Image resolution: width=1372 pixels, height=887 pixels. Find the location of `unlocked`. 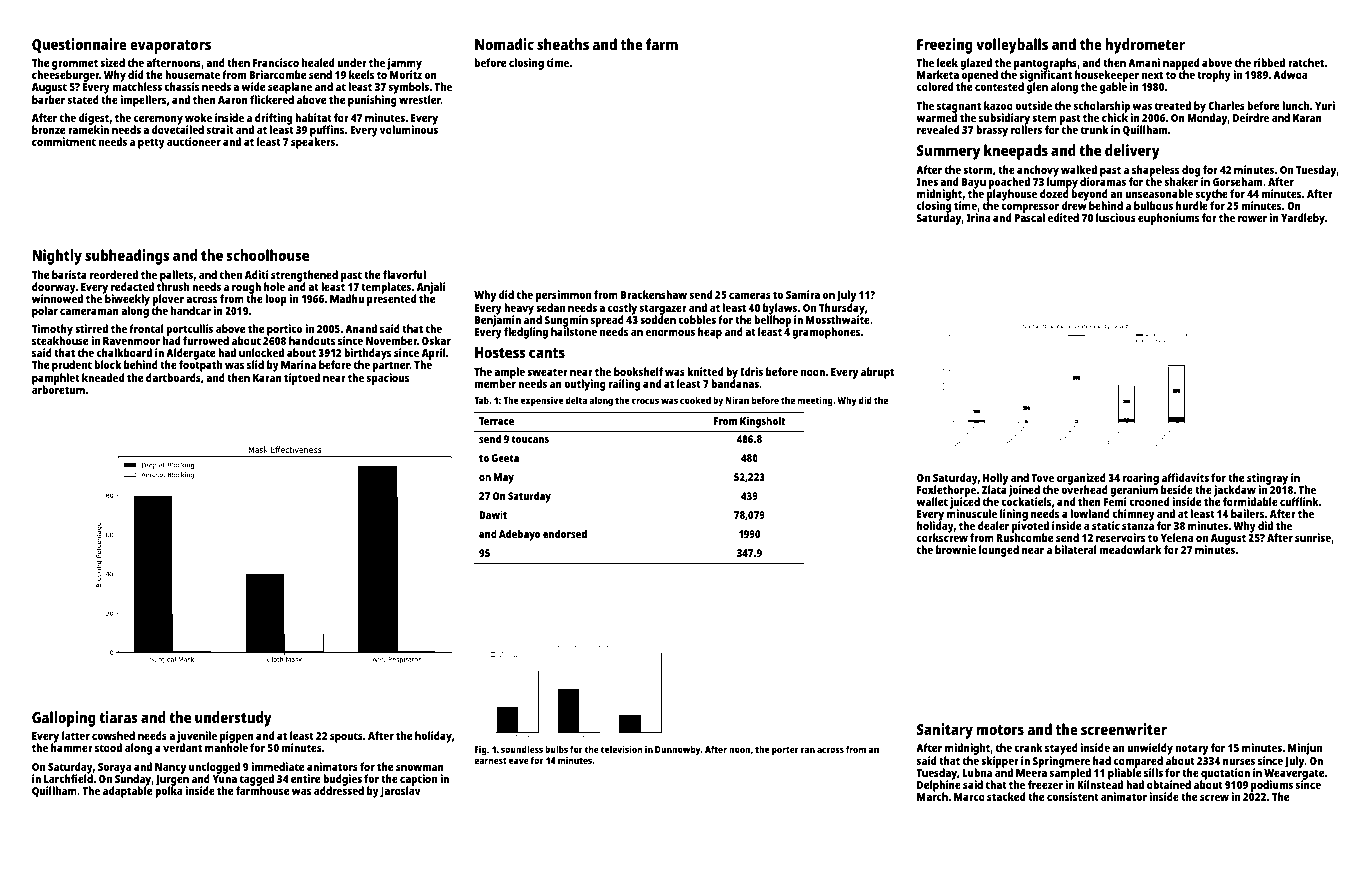

unlocked is located at coordinates (261, 352).
